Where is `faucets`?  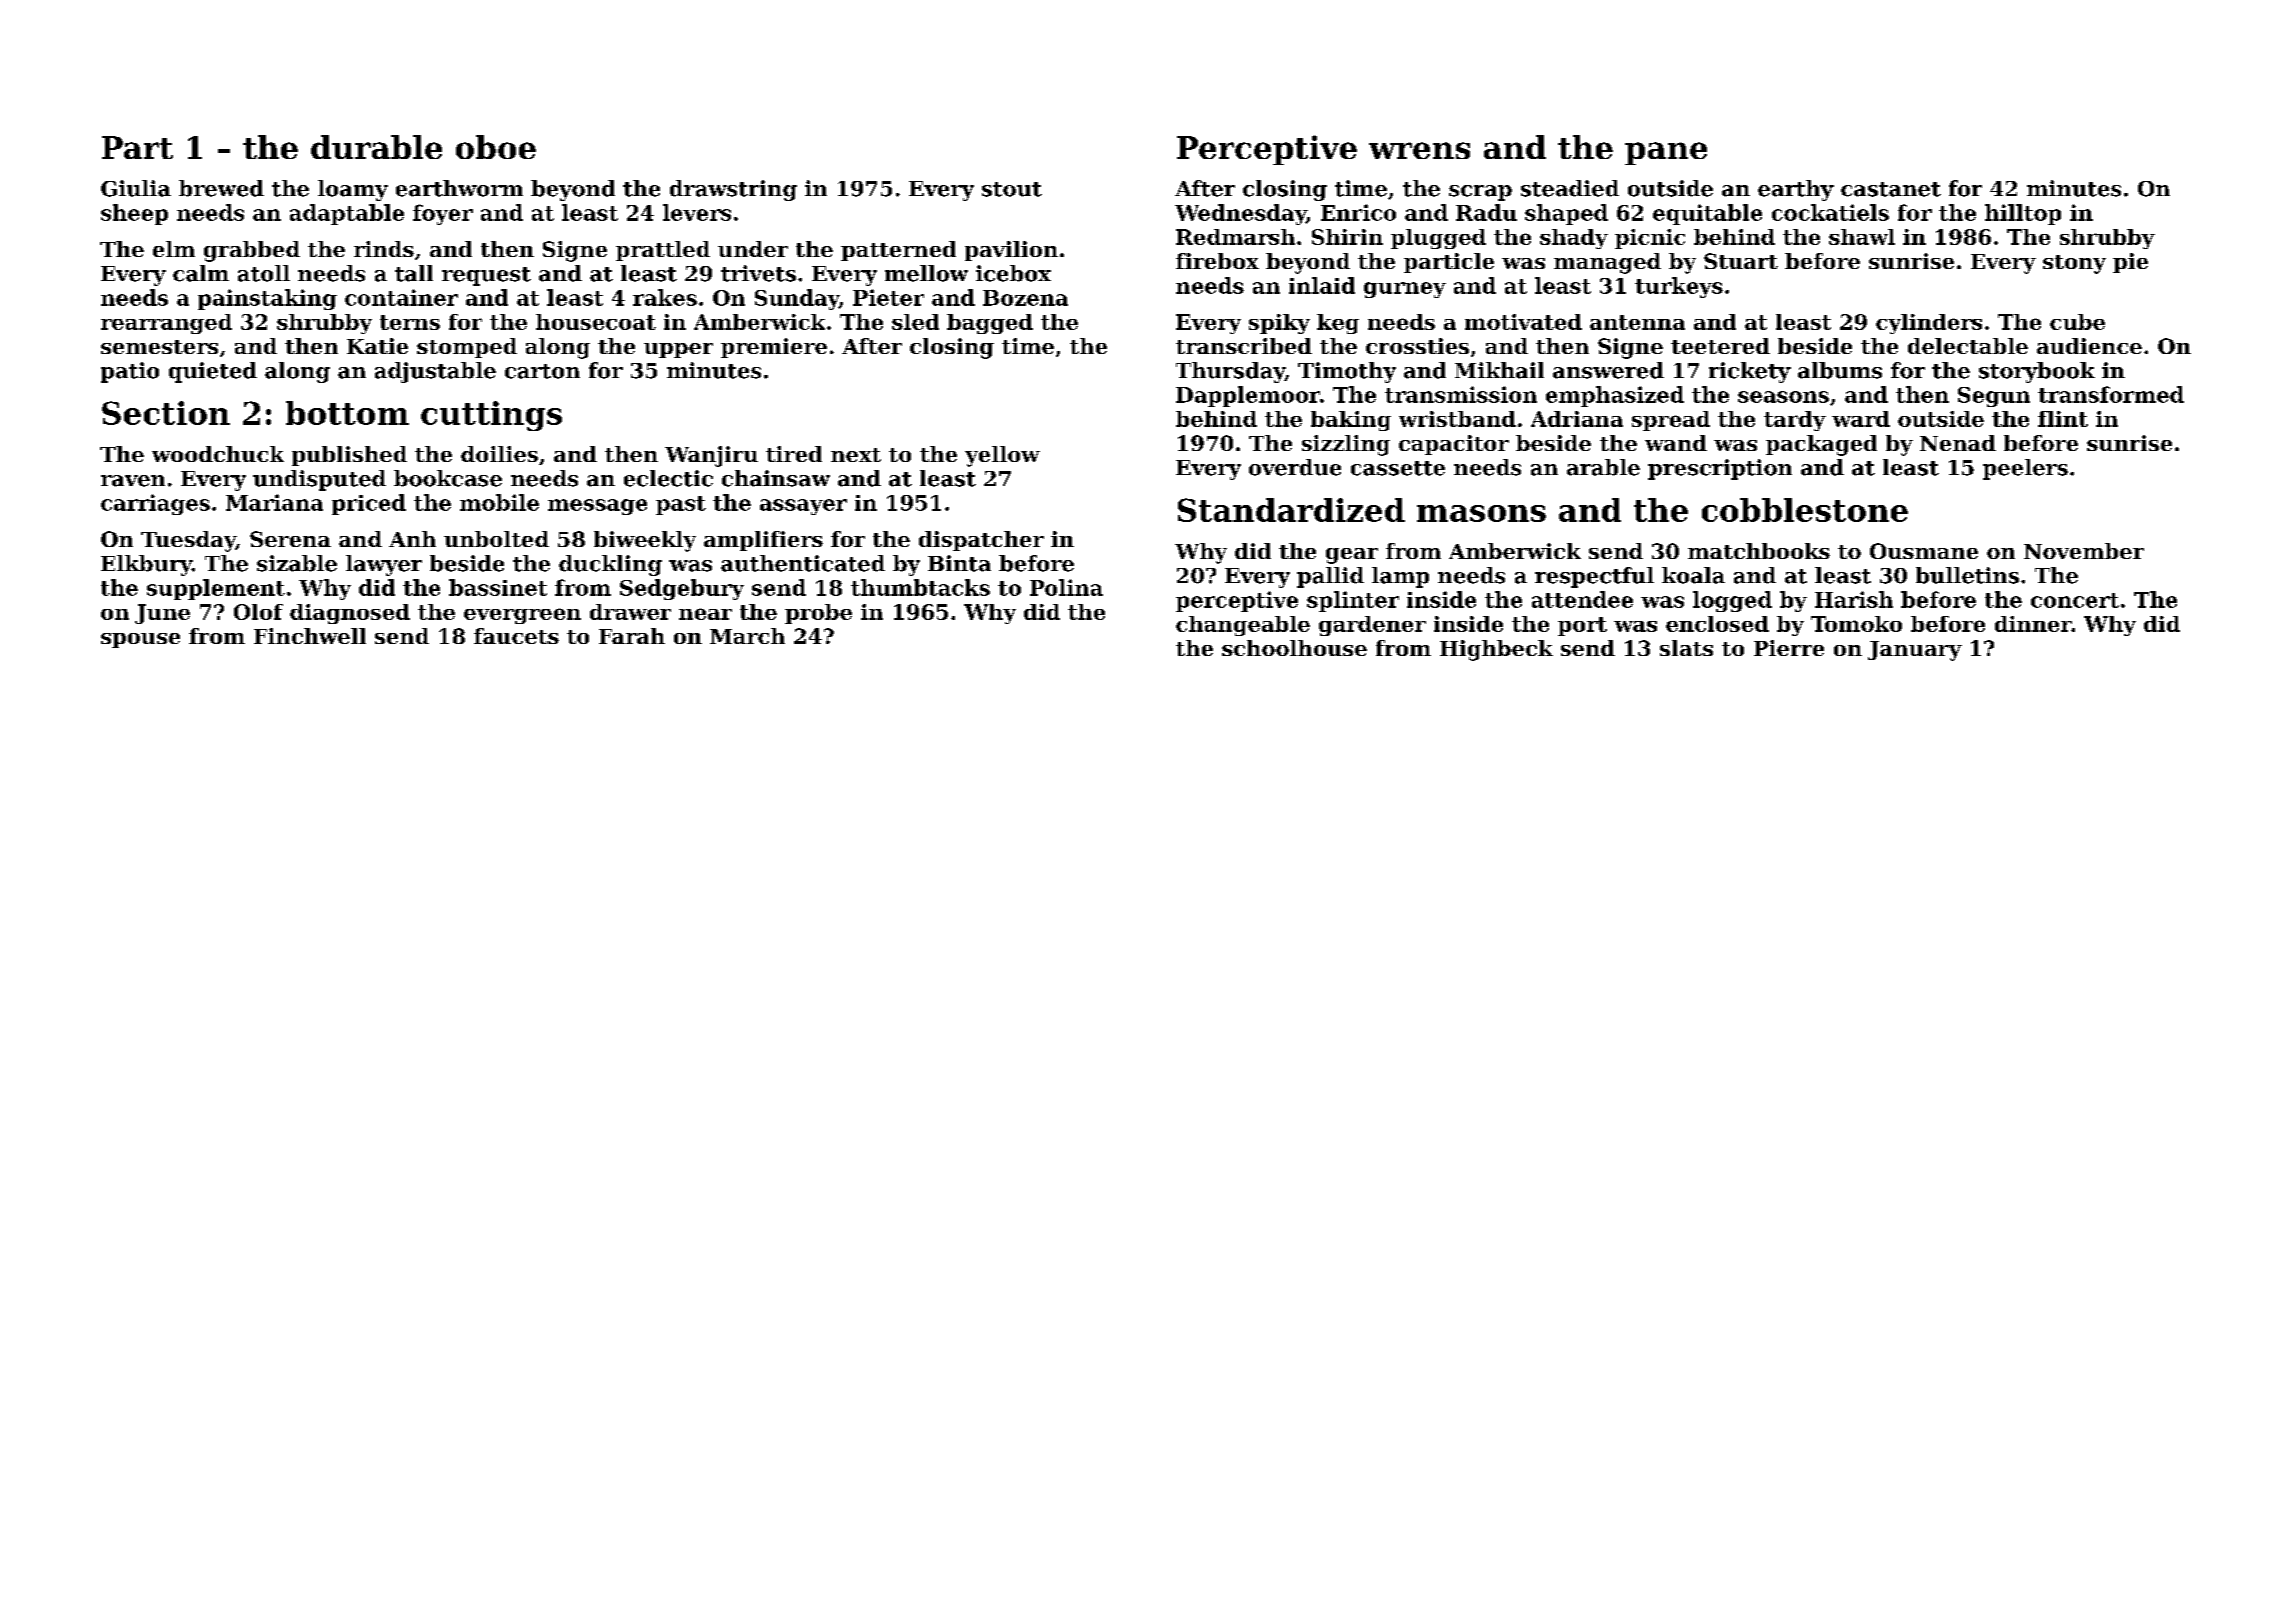 faucets is located at coordinates (516, 636).
